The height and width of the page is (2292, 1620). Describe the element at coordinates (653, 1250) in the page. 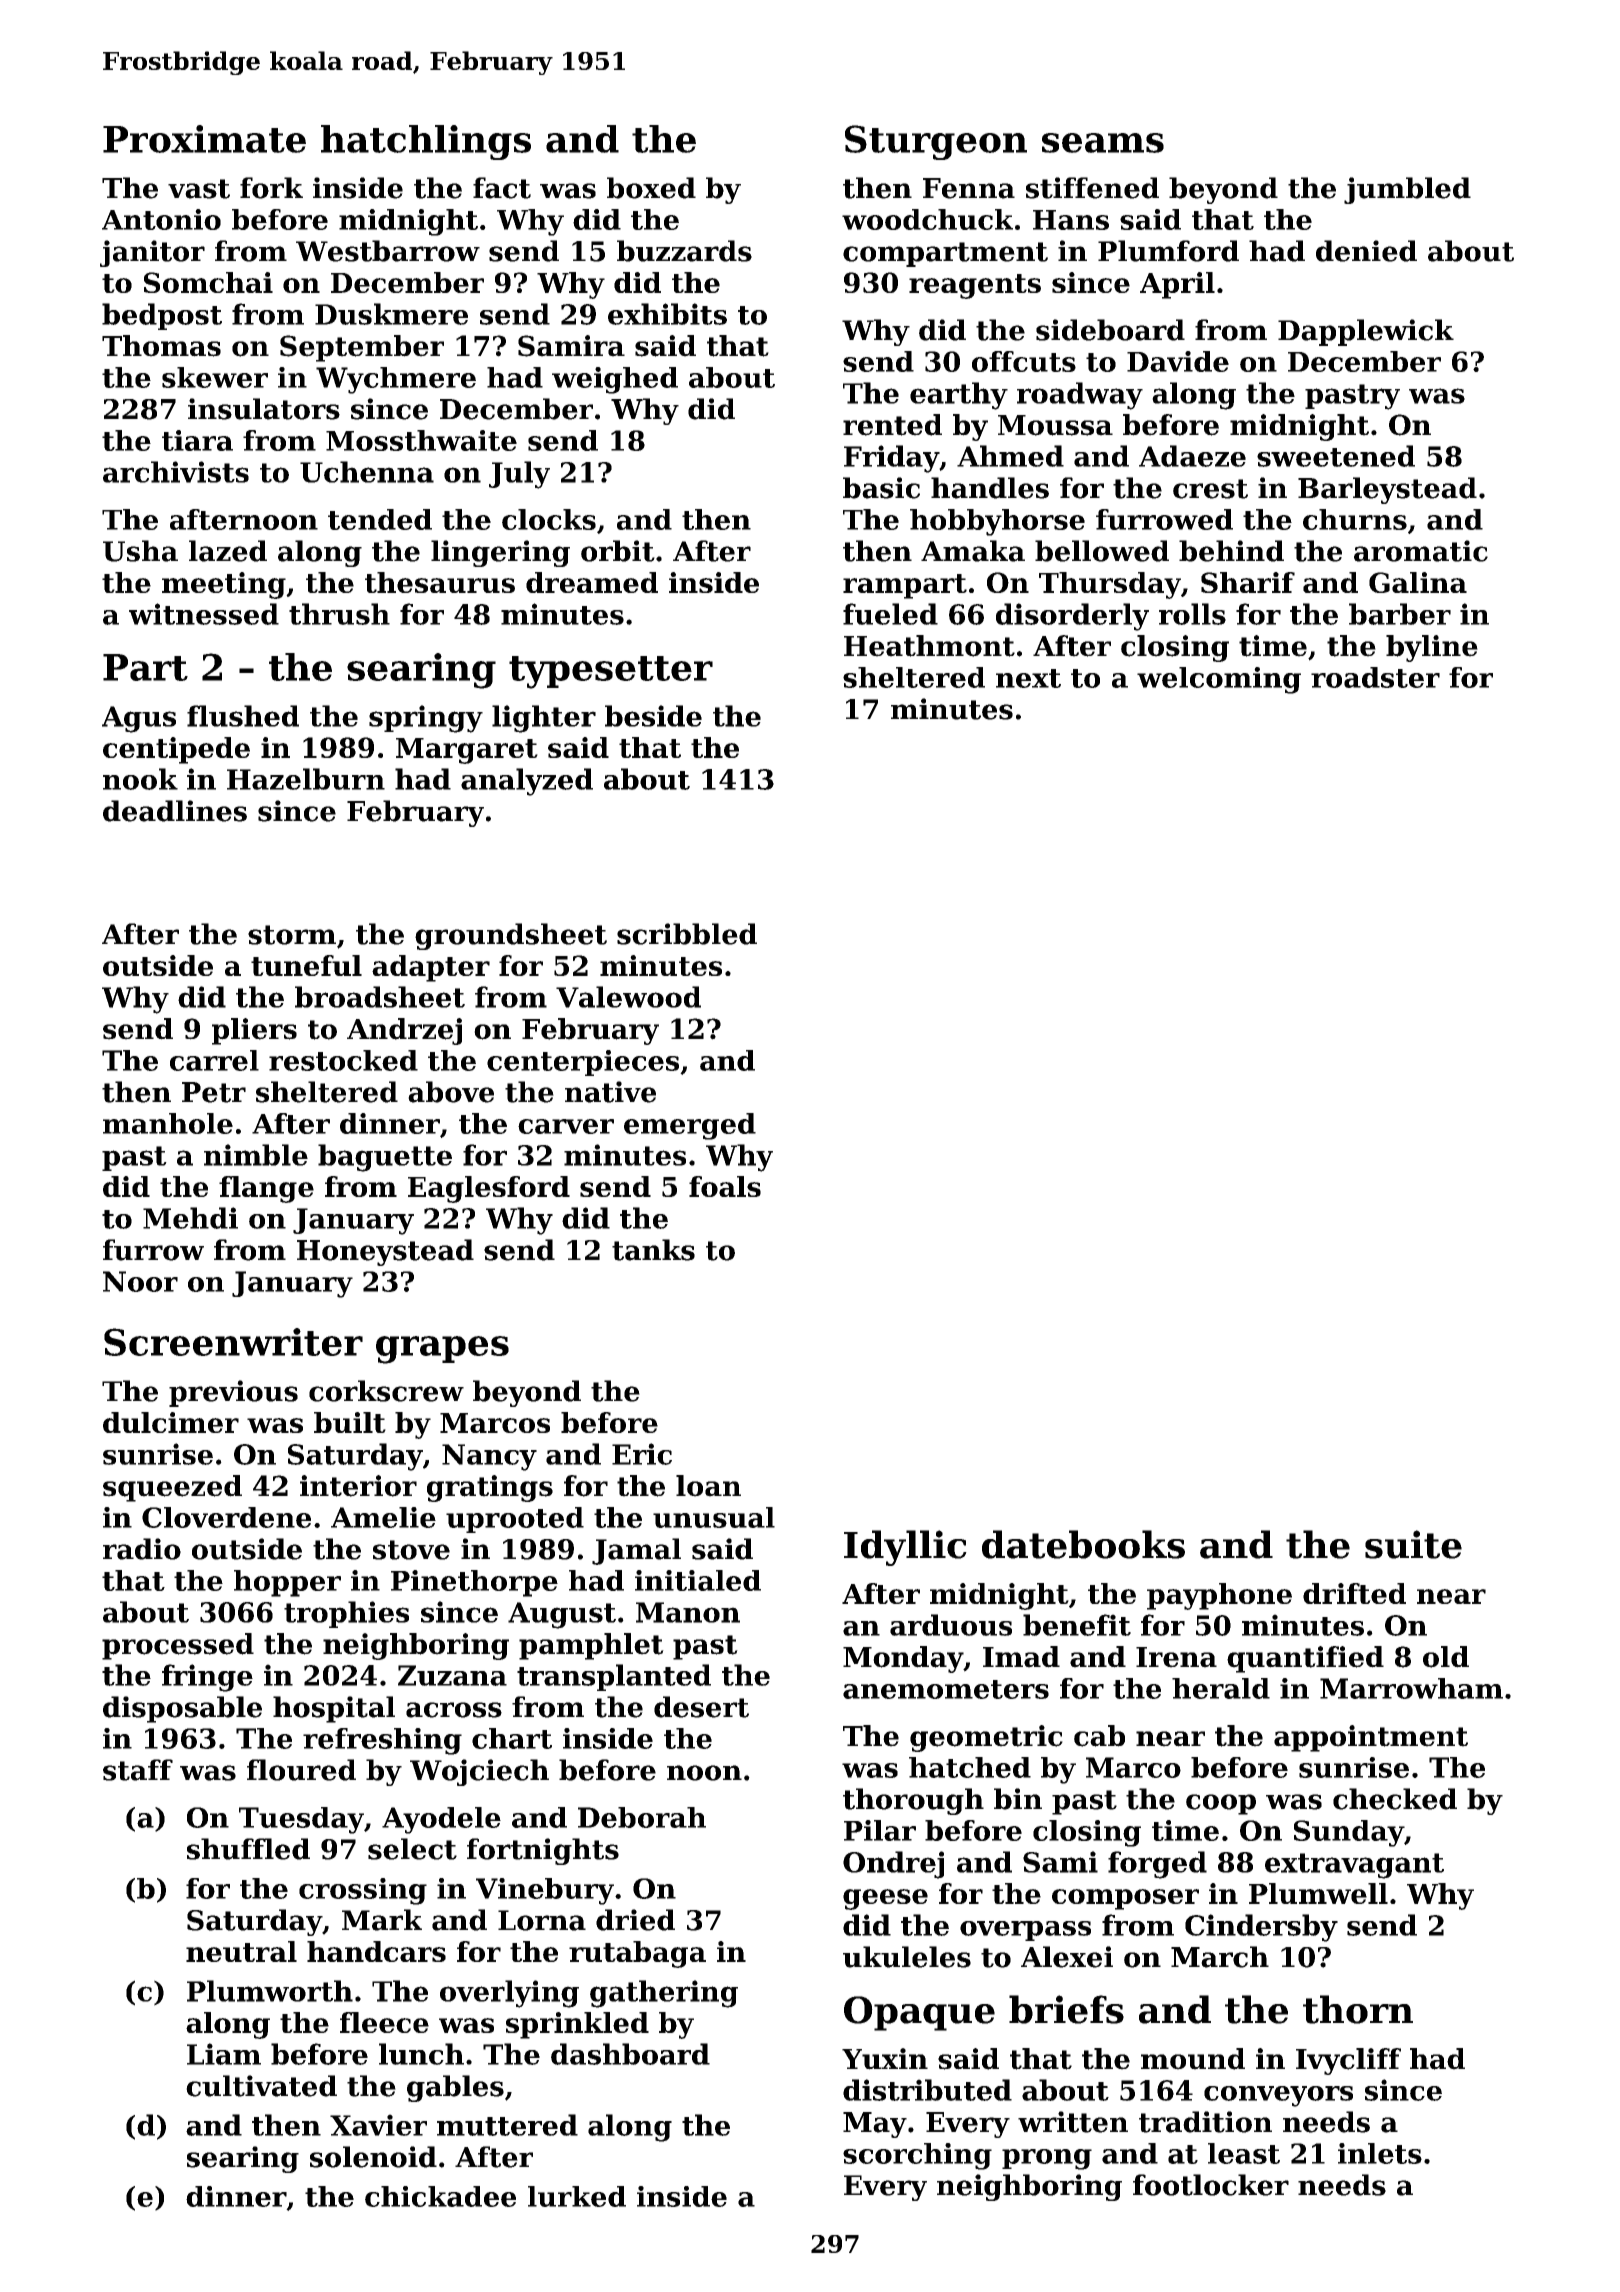

I see `tanks` at that location.
